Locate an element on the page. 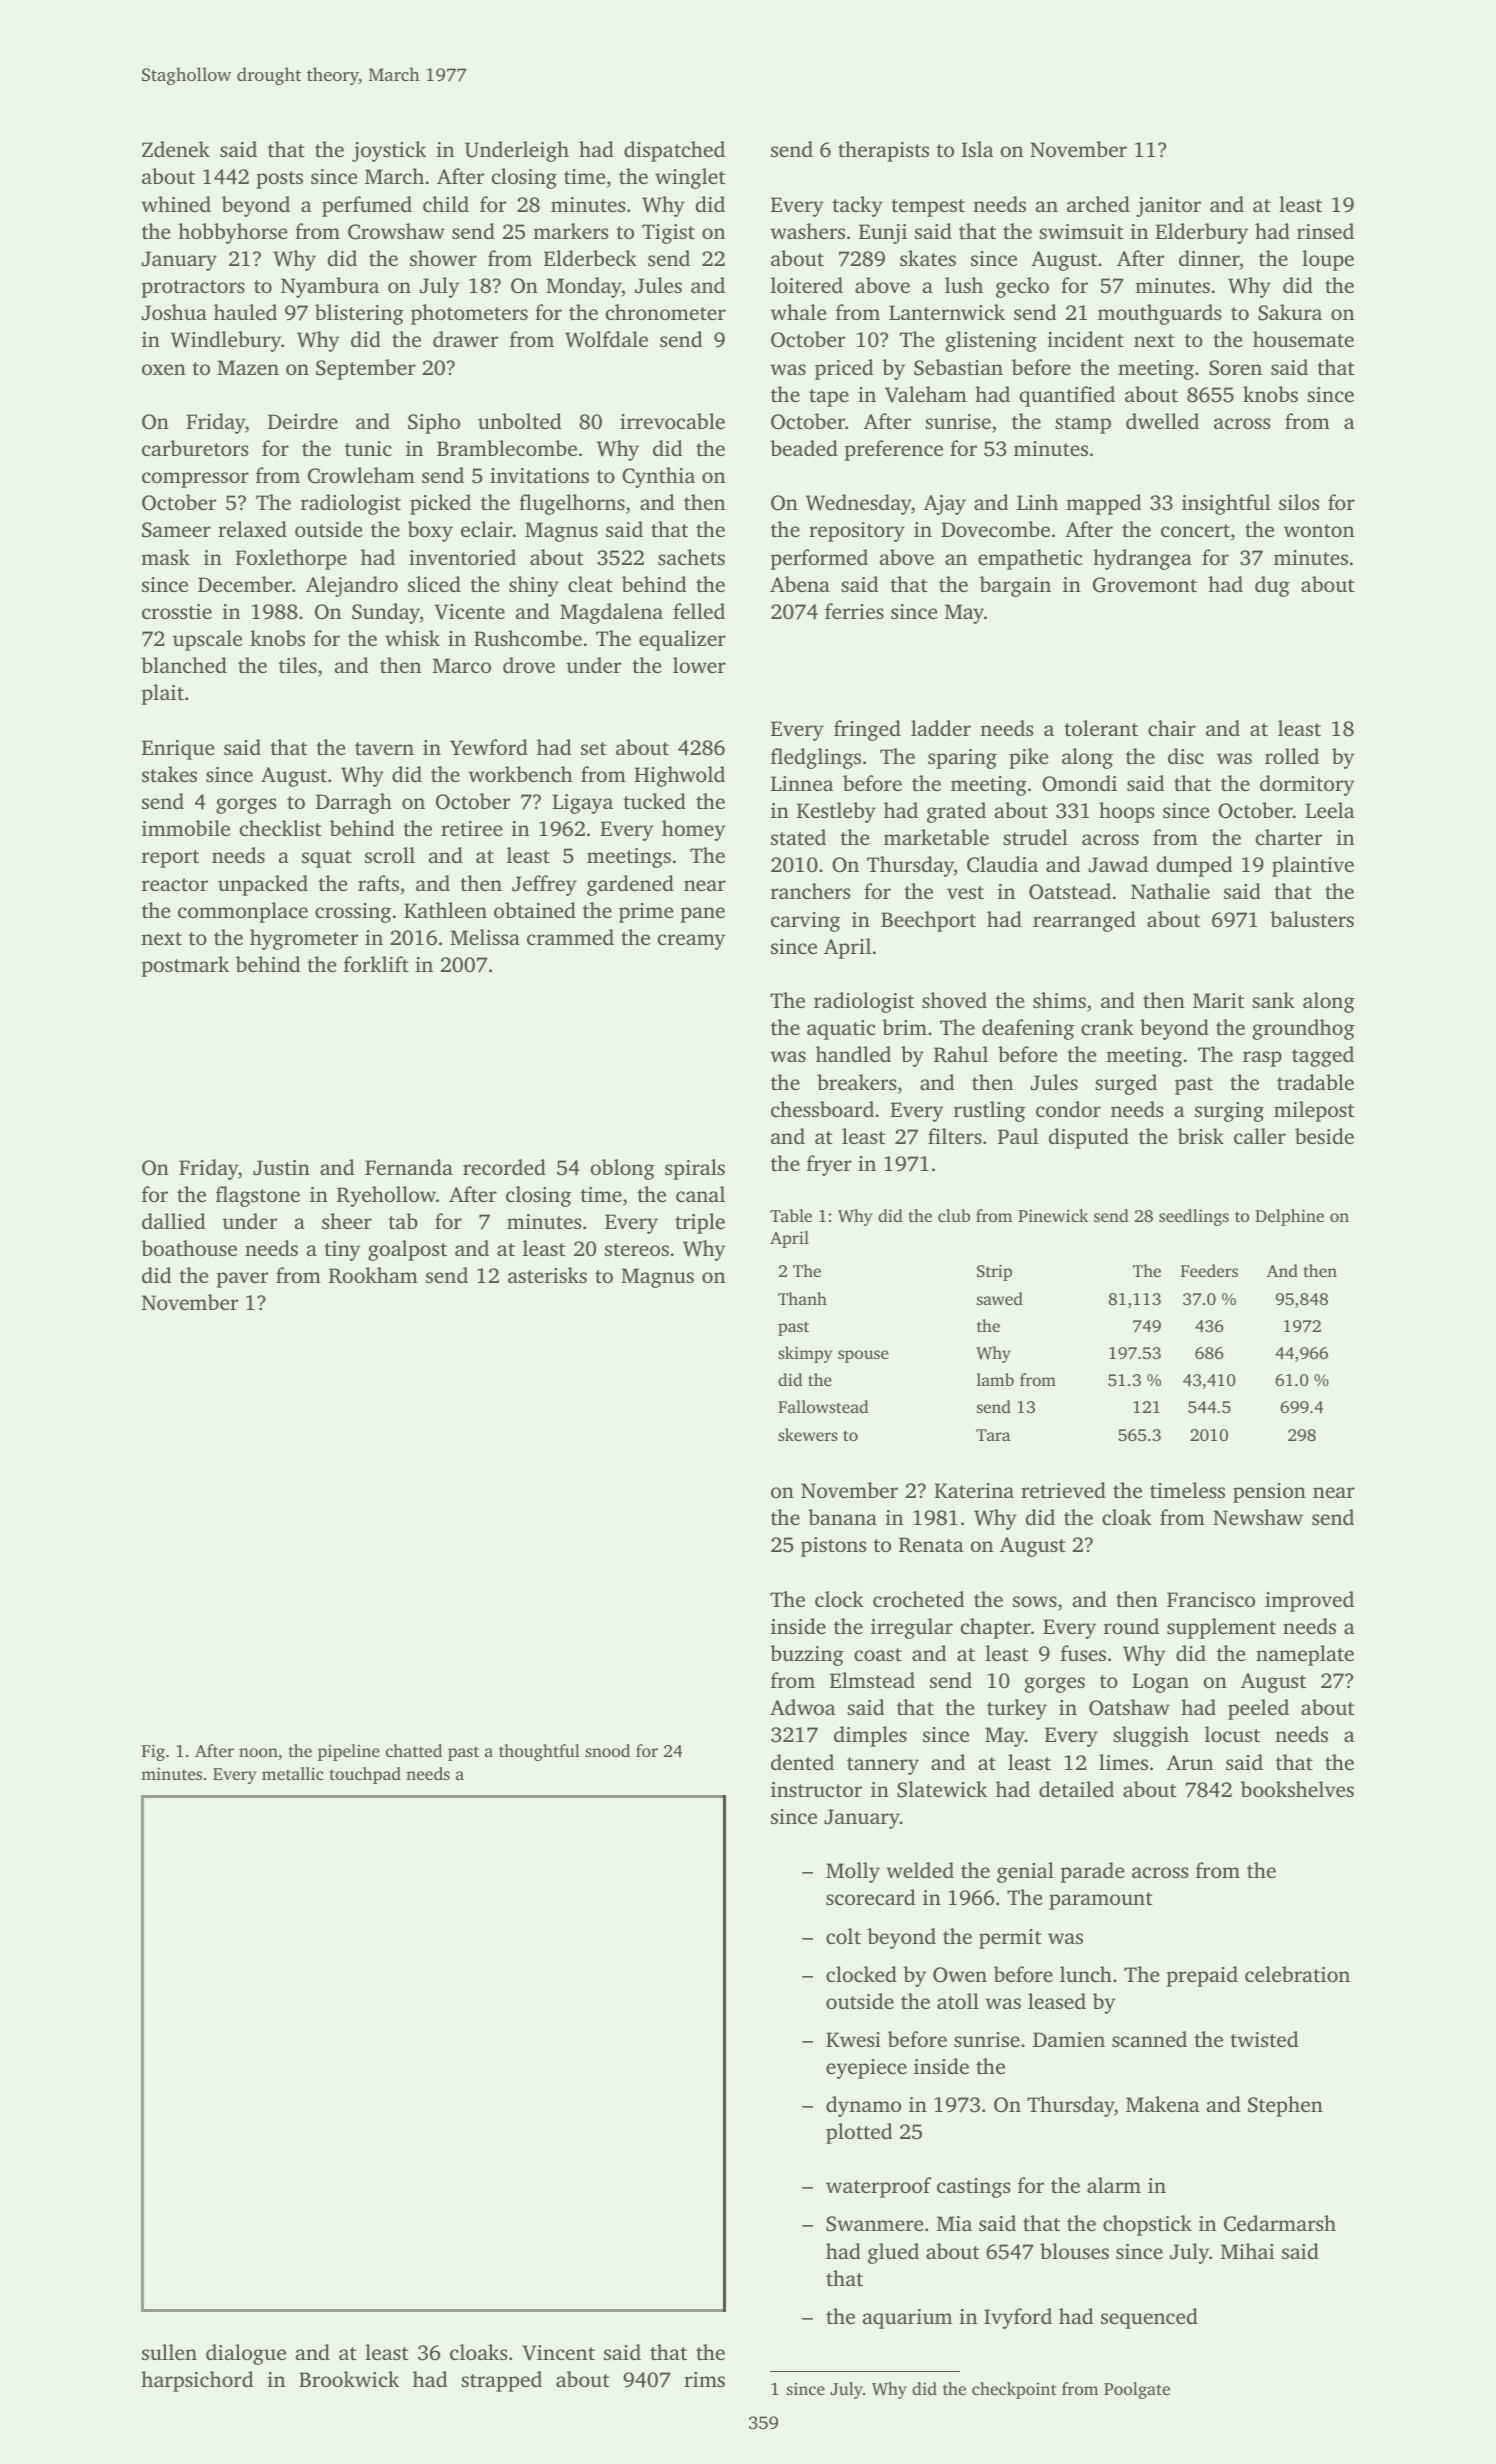 Image resolution: width=1496 pixels, height=2464 pixels. shower is located at coordinates (443, 258).
